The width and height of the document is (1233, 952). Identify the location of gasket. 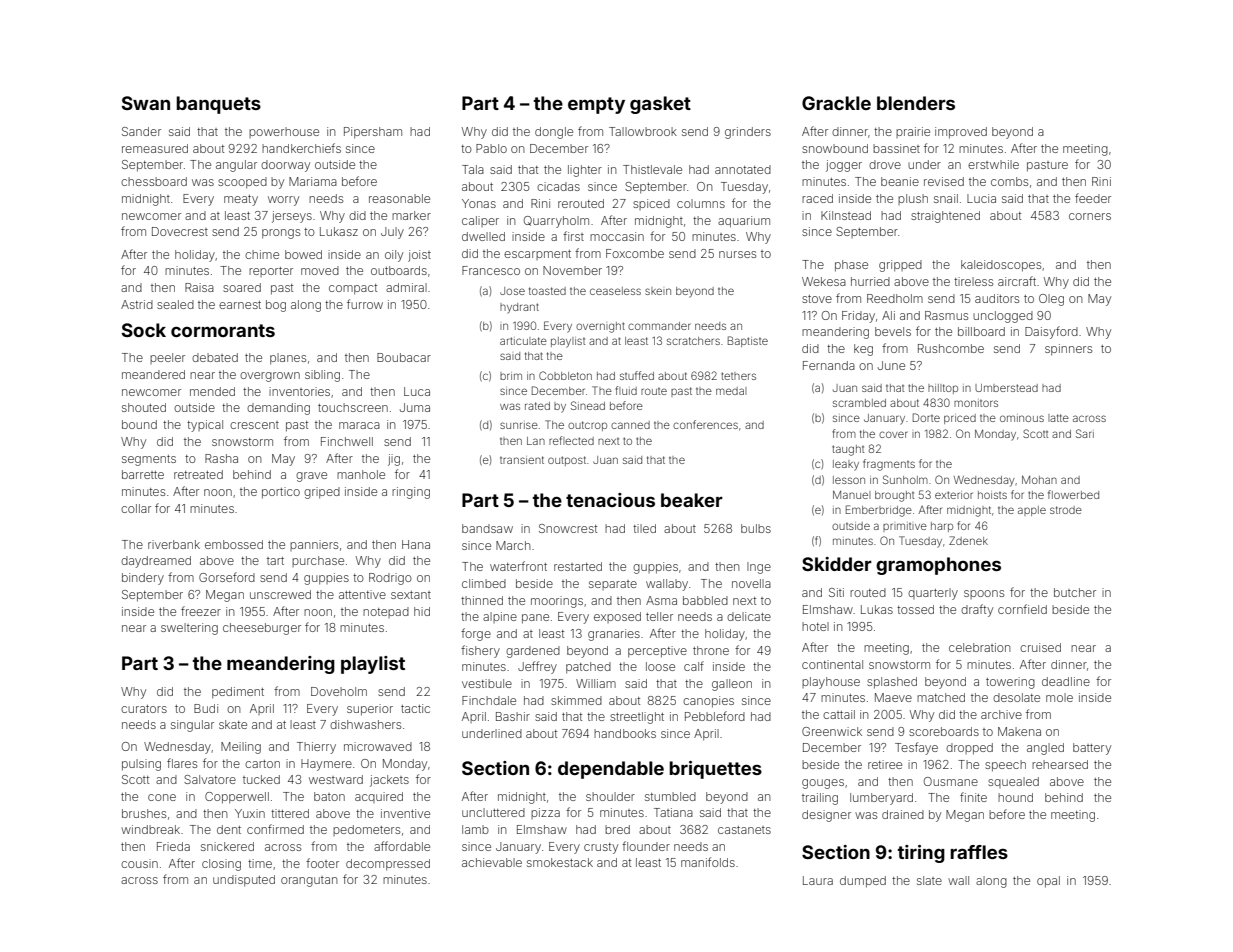
(660, 105).
